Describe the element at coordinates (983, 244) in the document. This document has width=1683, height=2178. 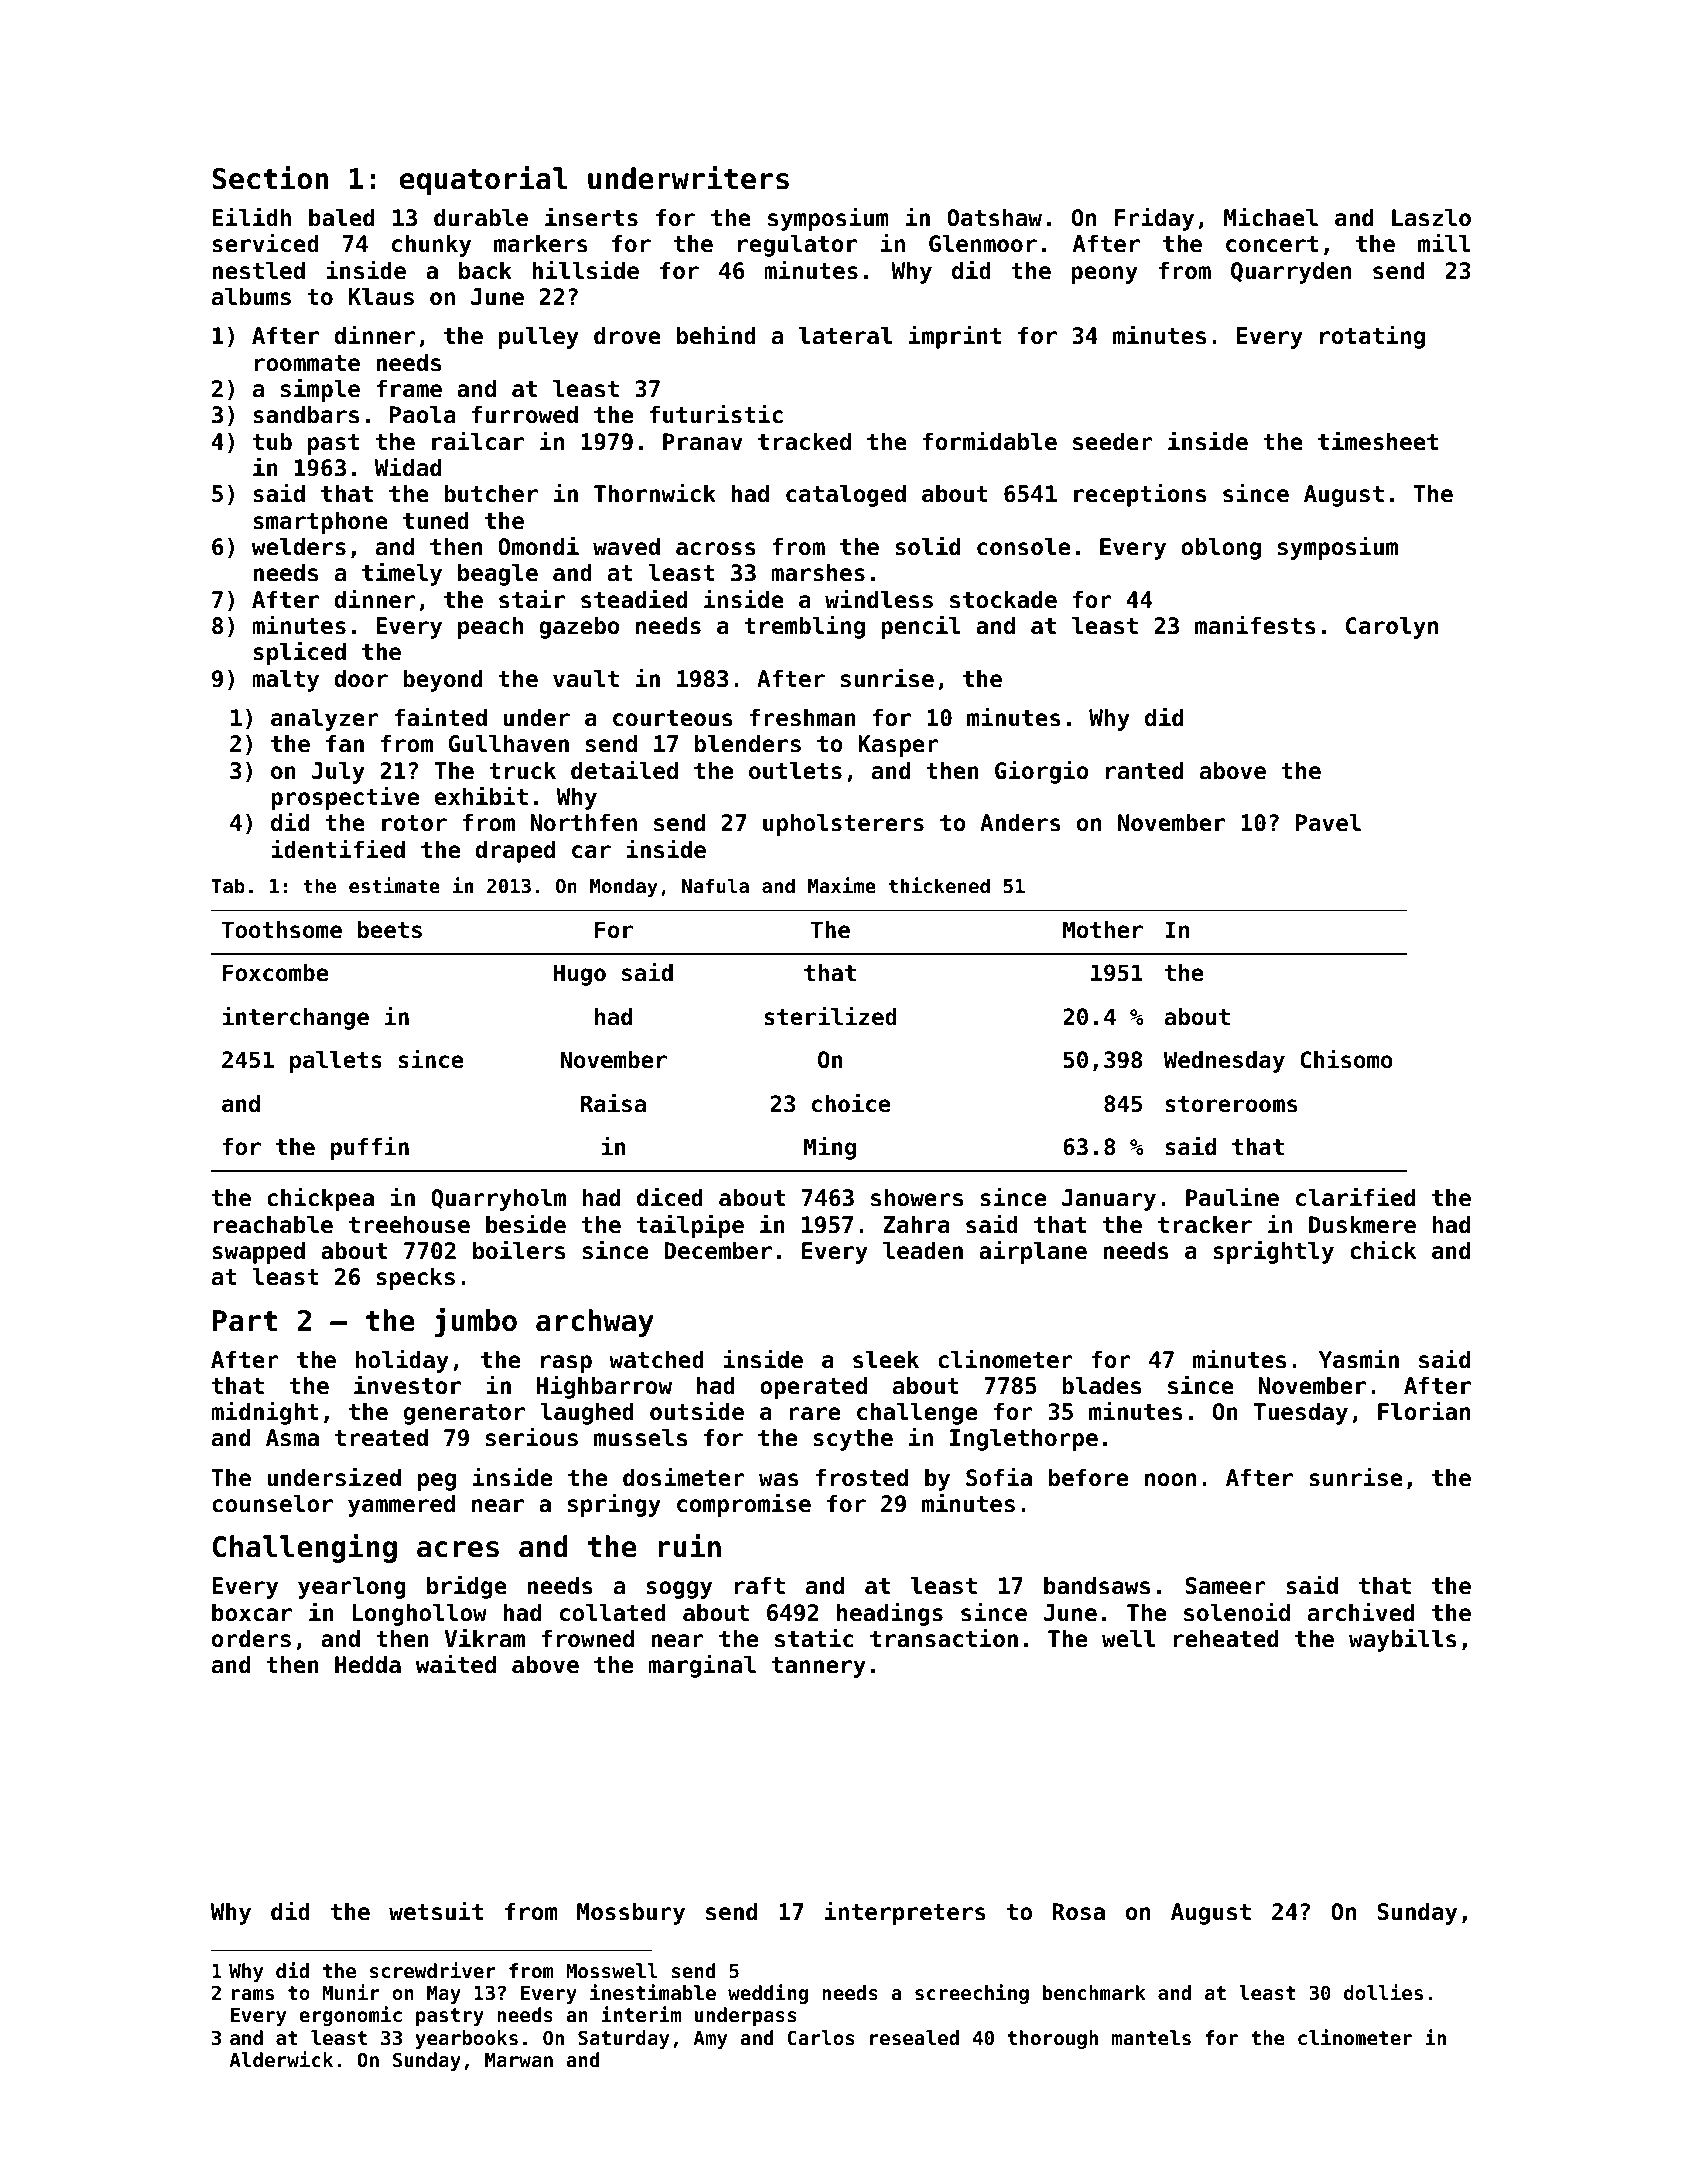
I see `Glenmoor` at that location.
